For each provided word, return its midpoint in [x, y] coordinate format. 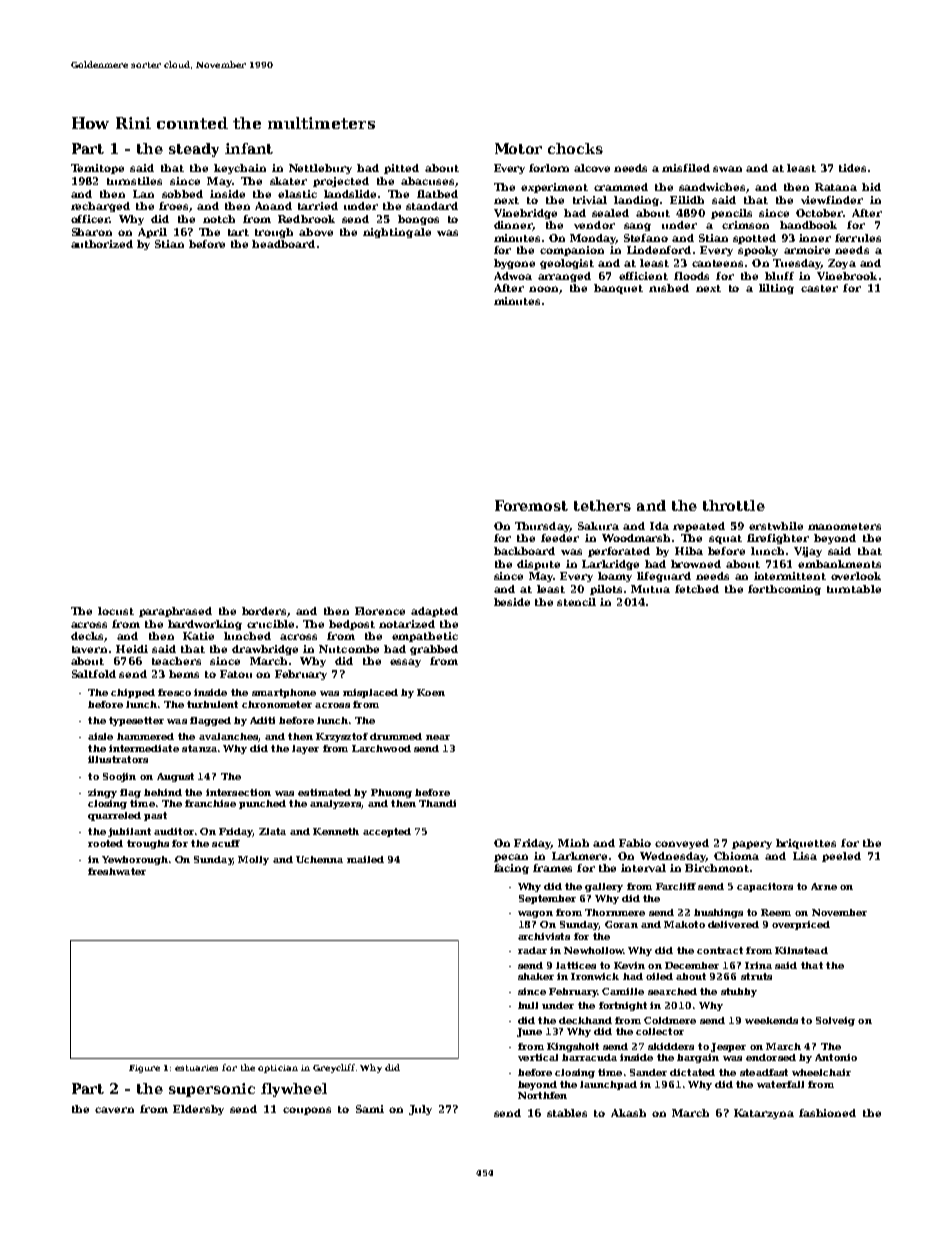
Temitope [97, 169]
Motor [518, 148]
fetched [697, 589]
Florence [380, 611]
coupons [307, 1111]
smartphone [284, 693]
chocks [575, 148]
